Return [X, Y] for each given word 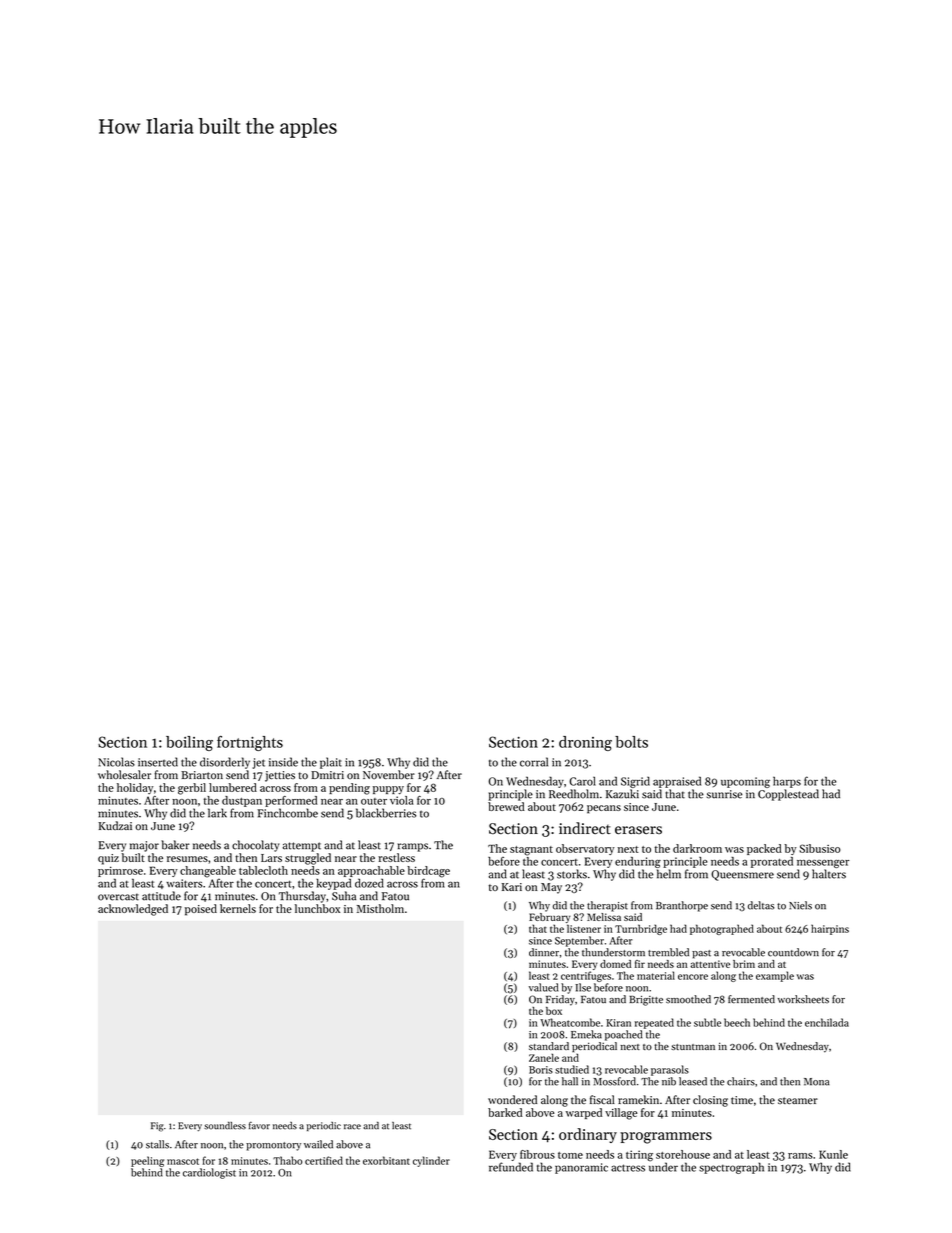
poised [201, 910]
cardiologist [209, 1173]
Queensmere [742, 875]
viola [402, 800]
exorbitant [386, 1160]
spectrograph [731, 1168]
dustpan [242, 801]
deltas [761, 905]
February [549, 918]
